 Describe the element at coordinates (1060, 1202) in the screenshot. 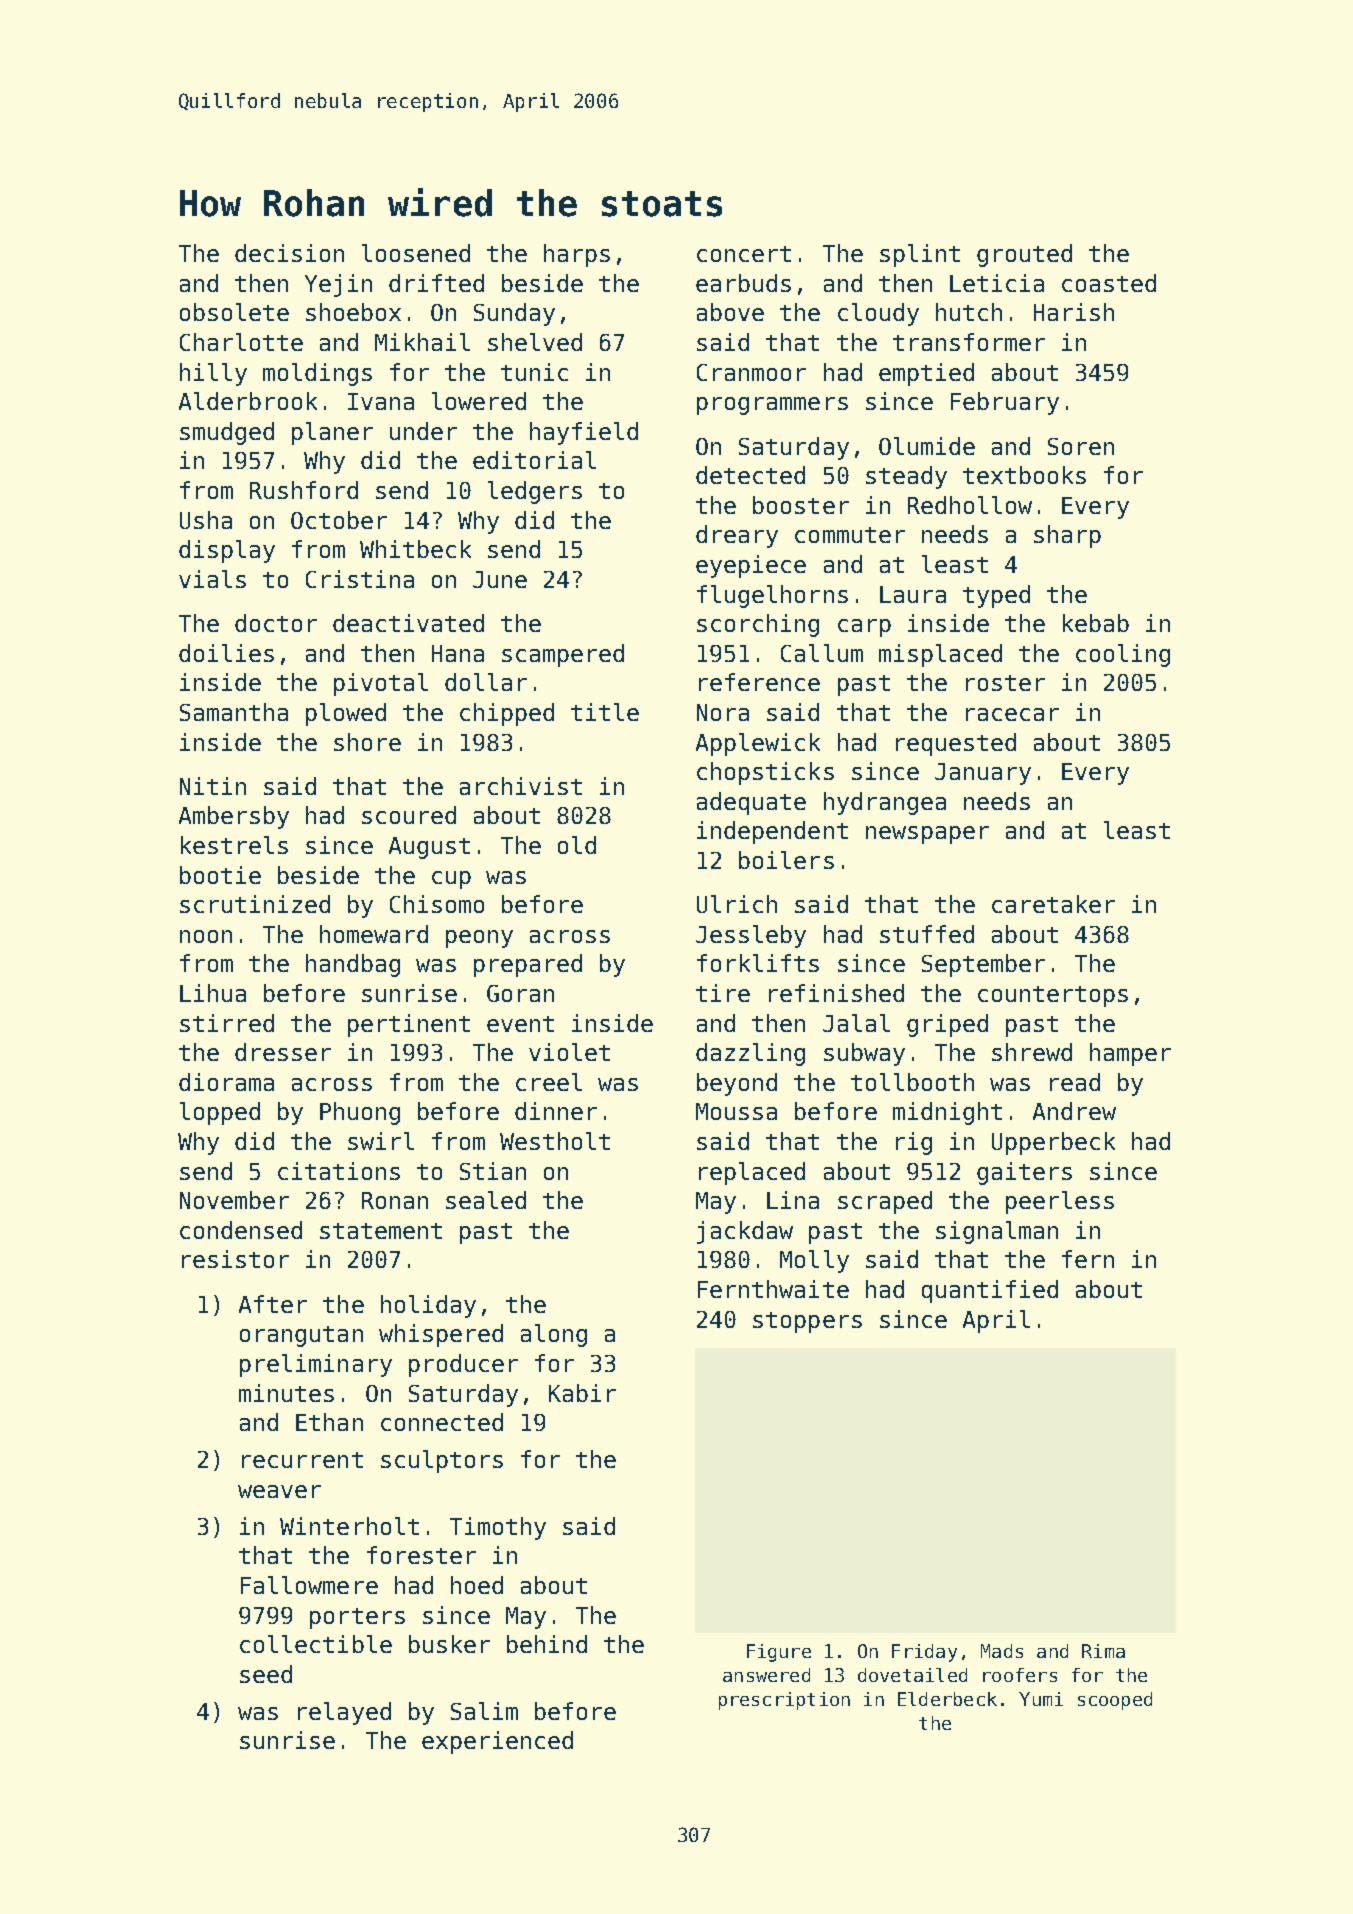

I see `peerless` at that location.
